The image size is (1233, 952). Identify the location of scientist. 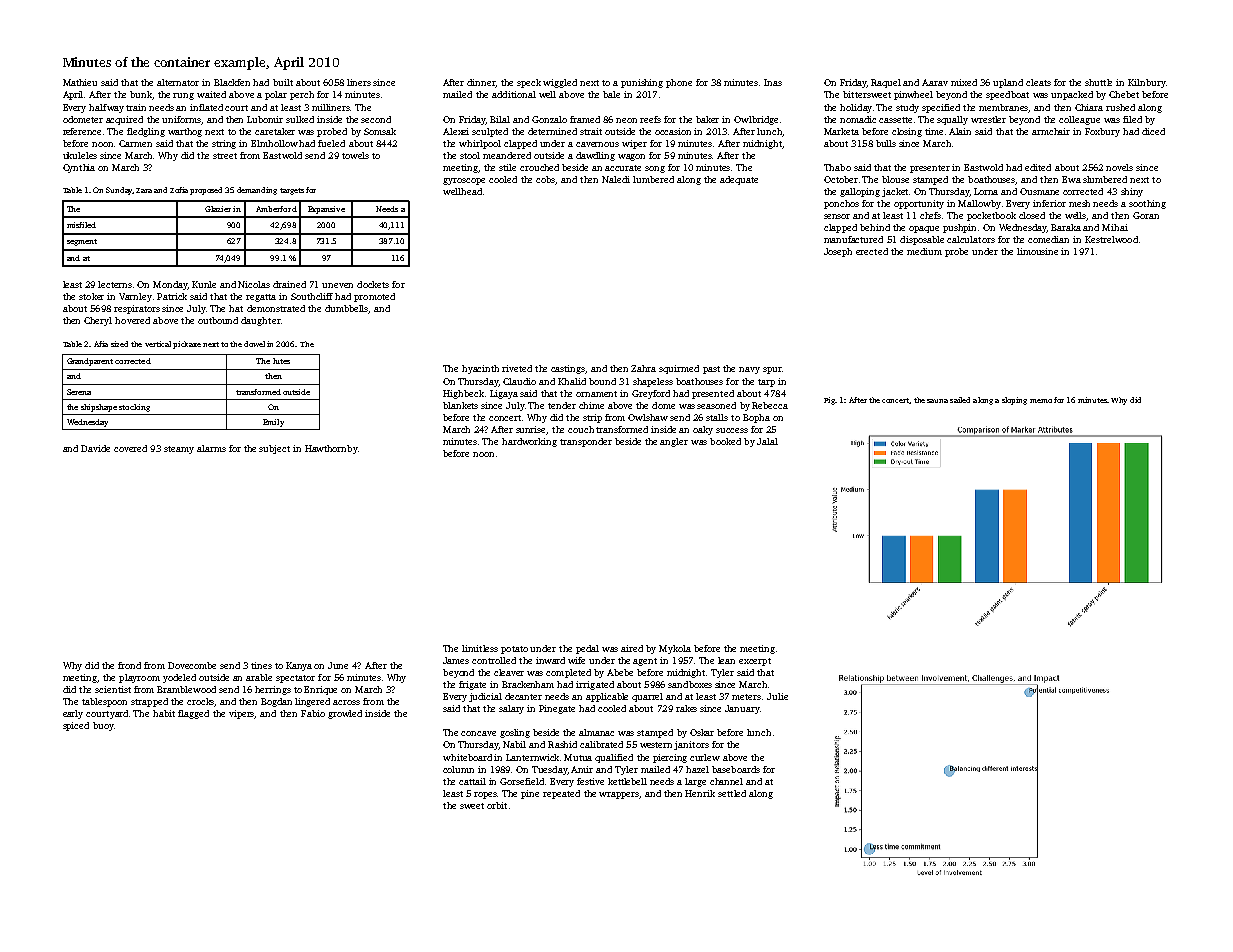
(113, 689).
